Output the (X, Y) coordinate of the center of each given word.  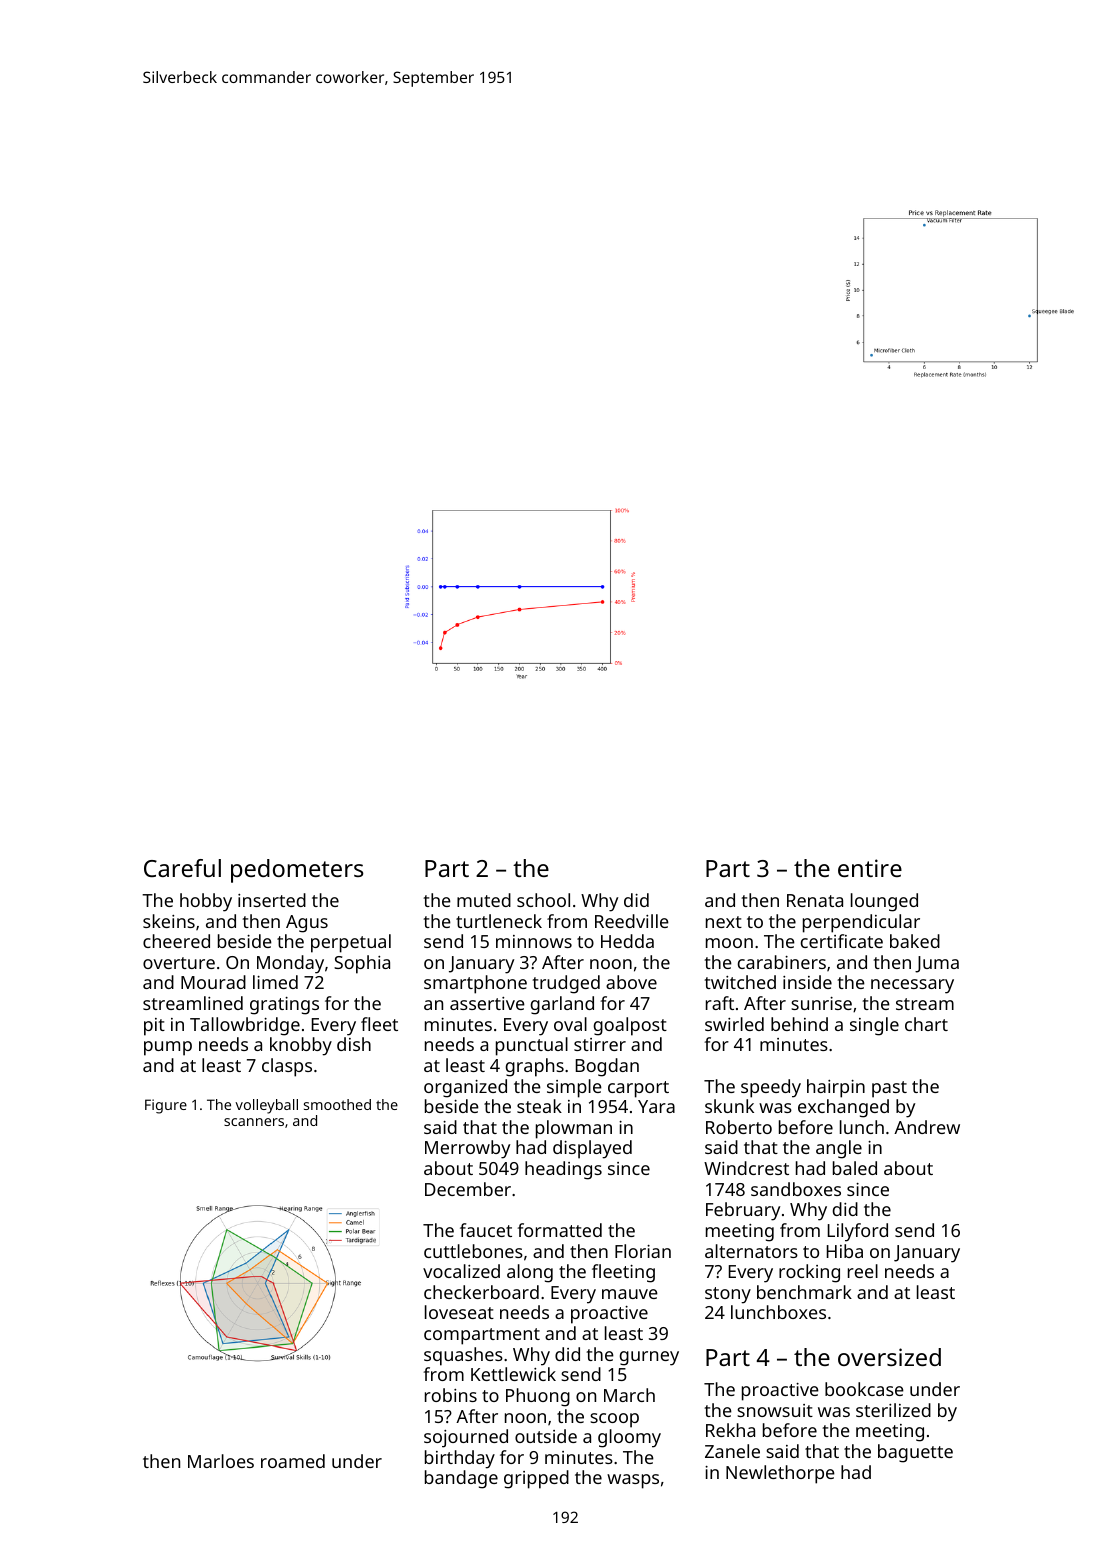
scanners (254, 1122)
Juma (937, 964)
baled (855, 1168)
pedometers (297, 871)
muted (484, 900)
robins (451, 1395)
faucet (486, 1230)
